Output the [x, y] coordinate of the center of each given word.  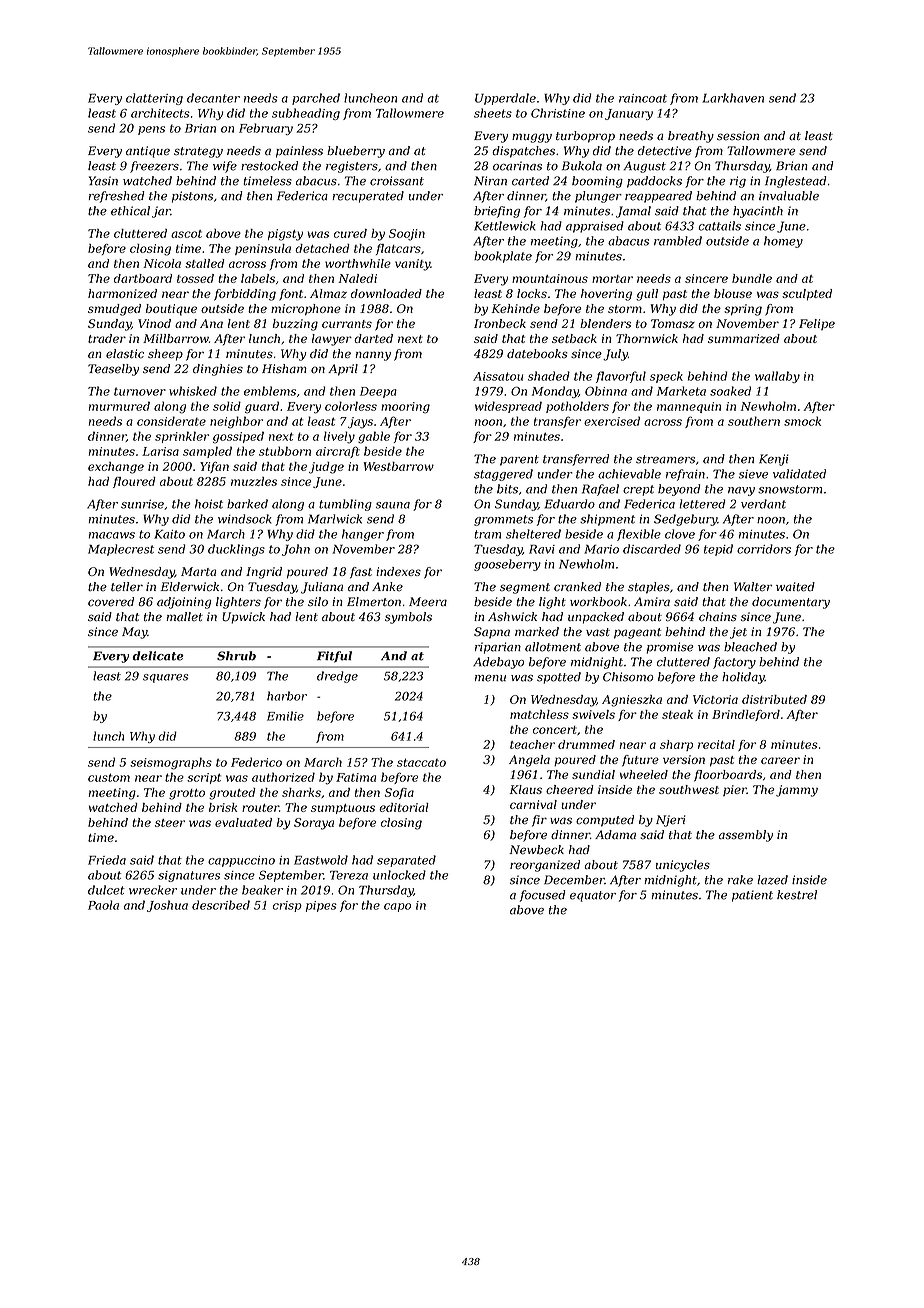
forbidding [245, 295]
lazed [772, 880]
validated [799, 474]
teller [127, 587]
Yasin [103, 181]
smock [802, 421]
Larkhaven [733, 98]
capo [397, 907]
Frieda [107, 860]
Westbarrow [399, 466]
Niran [490, 181]
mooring [405, 408]
